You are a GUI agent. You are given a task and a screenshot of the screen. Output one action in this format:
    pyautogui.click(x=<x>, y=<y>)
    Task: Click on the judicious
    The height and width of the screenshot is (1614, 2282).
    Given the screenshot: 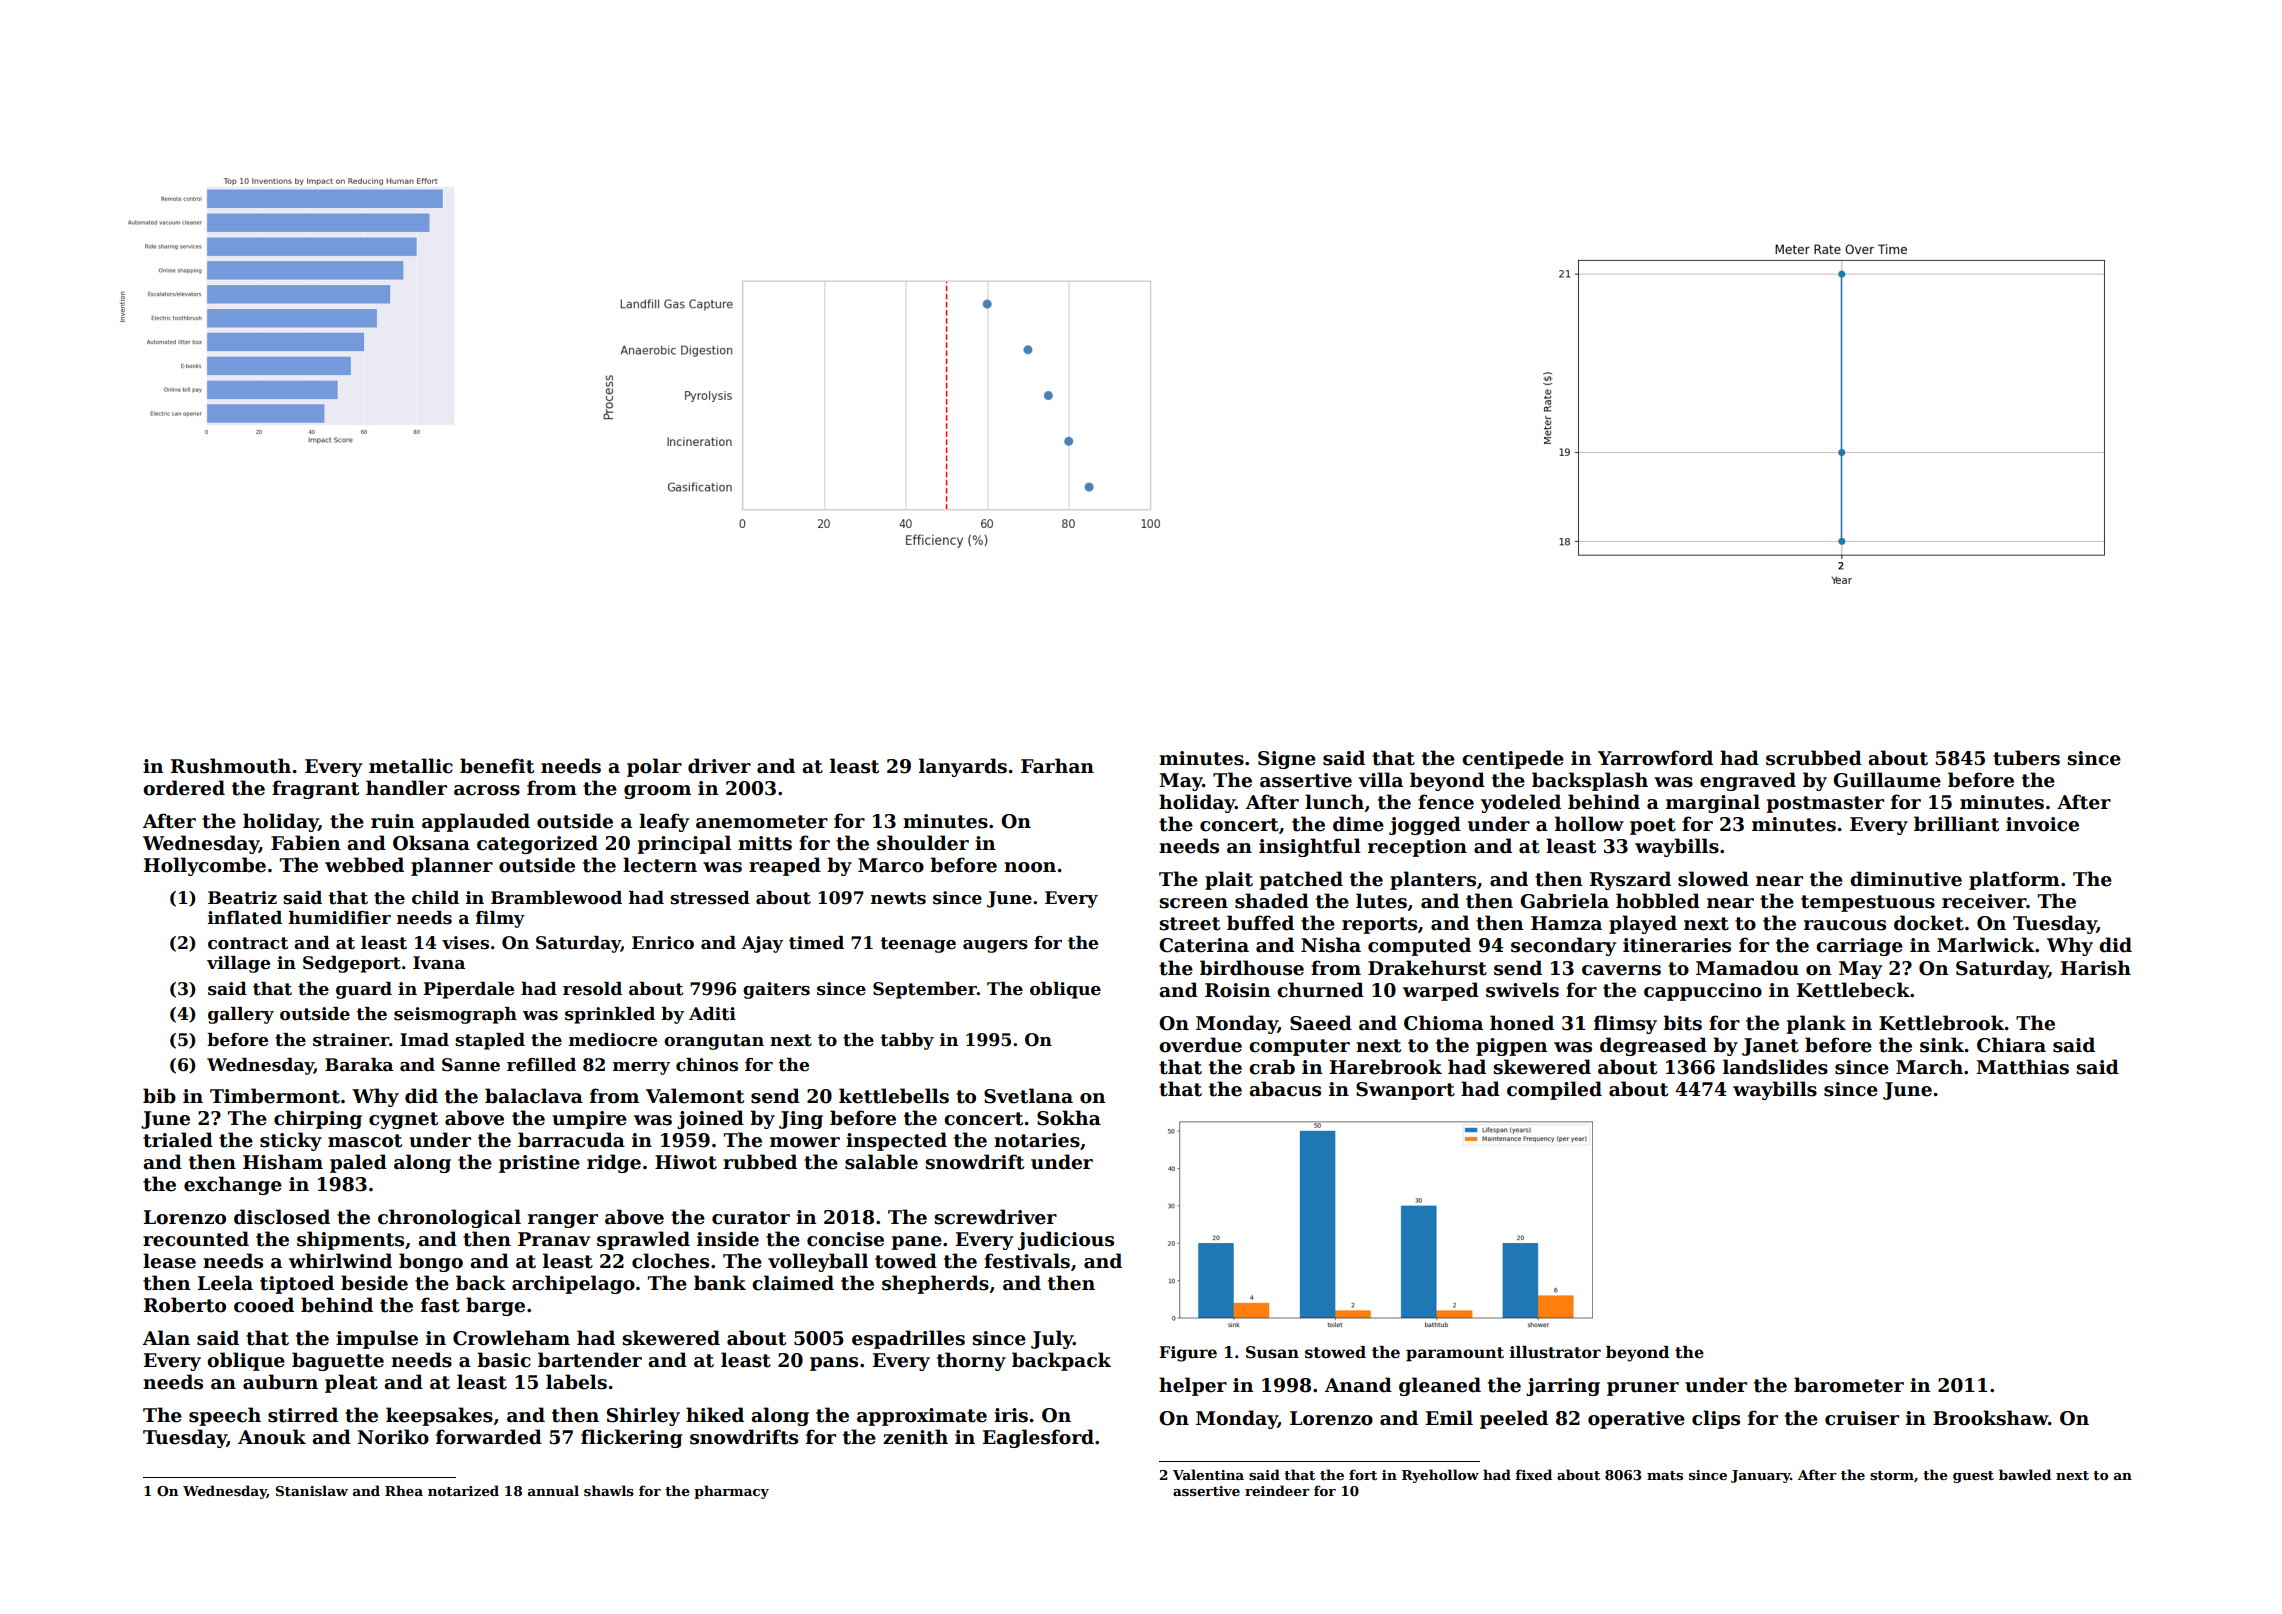 What is the action you would take?
    pyautogui.click(x=1066, y=1240)
